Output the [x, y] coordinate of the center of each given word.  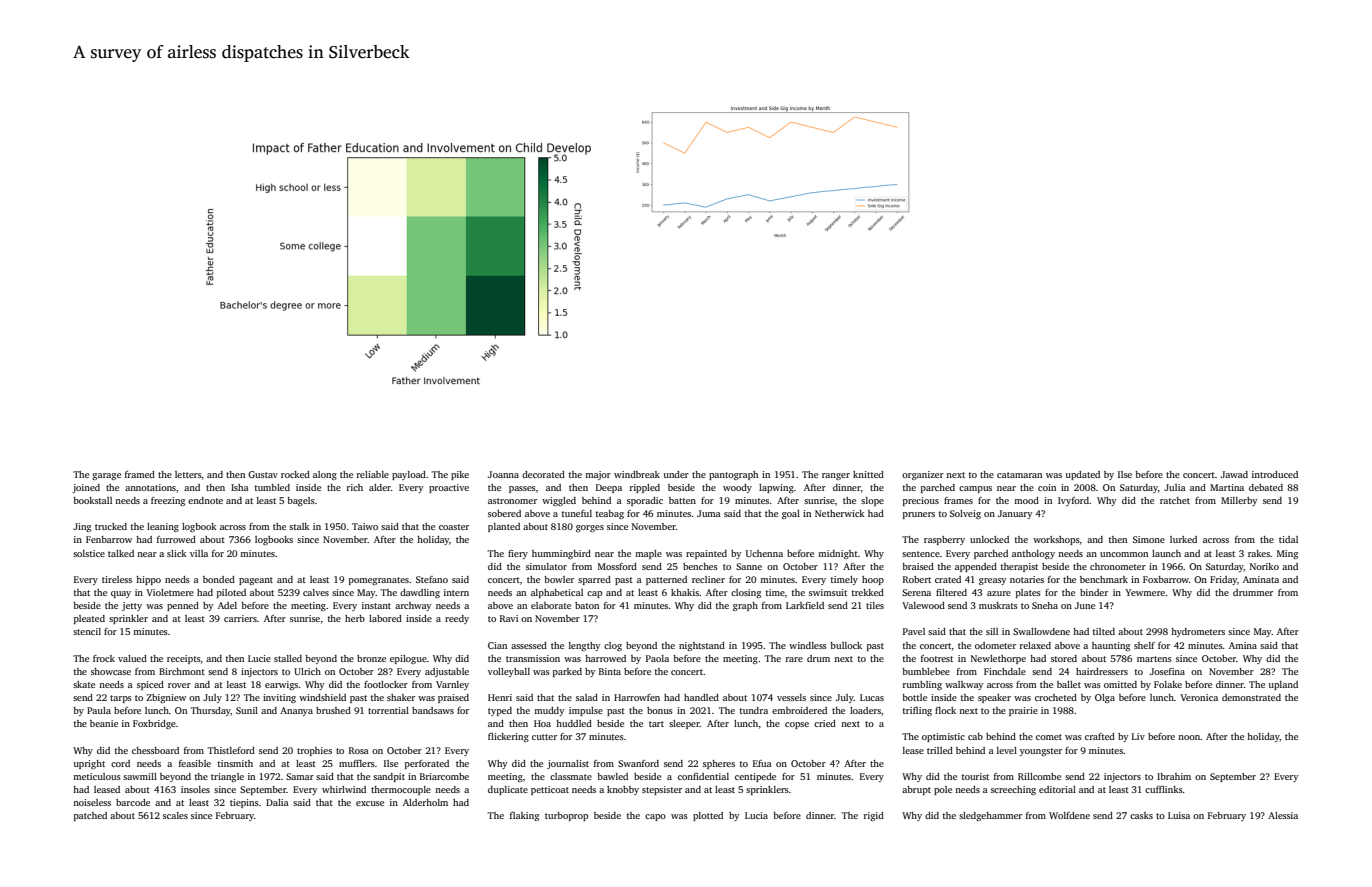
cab [975, 736]
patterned [666, 580]
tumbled [272, 487]
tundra [754, 710]
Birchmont [182, 671]
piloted [231, 593]
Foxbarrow [1166, 579]
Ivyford [1073, 501]
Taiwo [365, 526]
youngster [1041, 752]
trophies [314, 751]
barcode [133, 802]
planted [504, 527]
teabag [610, 514]
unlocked [989, 539]
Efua [762, 763]
